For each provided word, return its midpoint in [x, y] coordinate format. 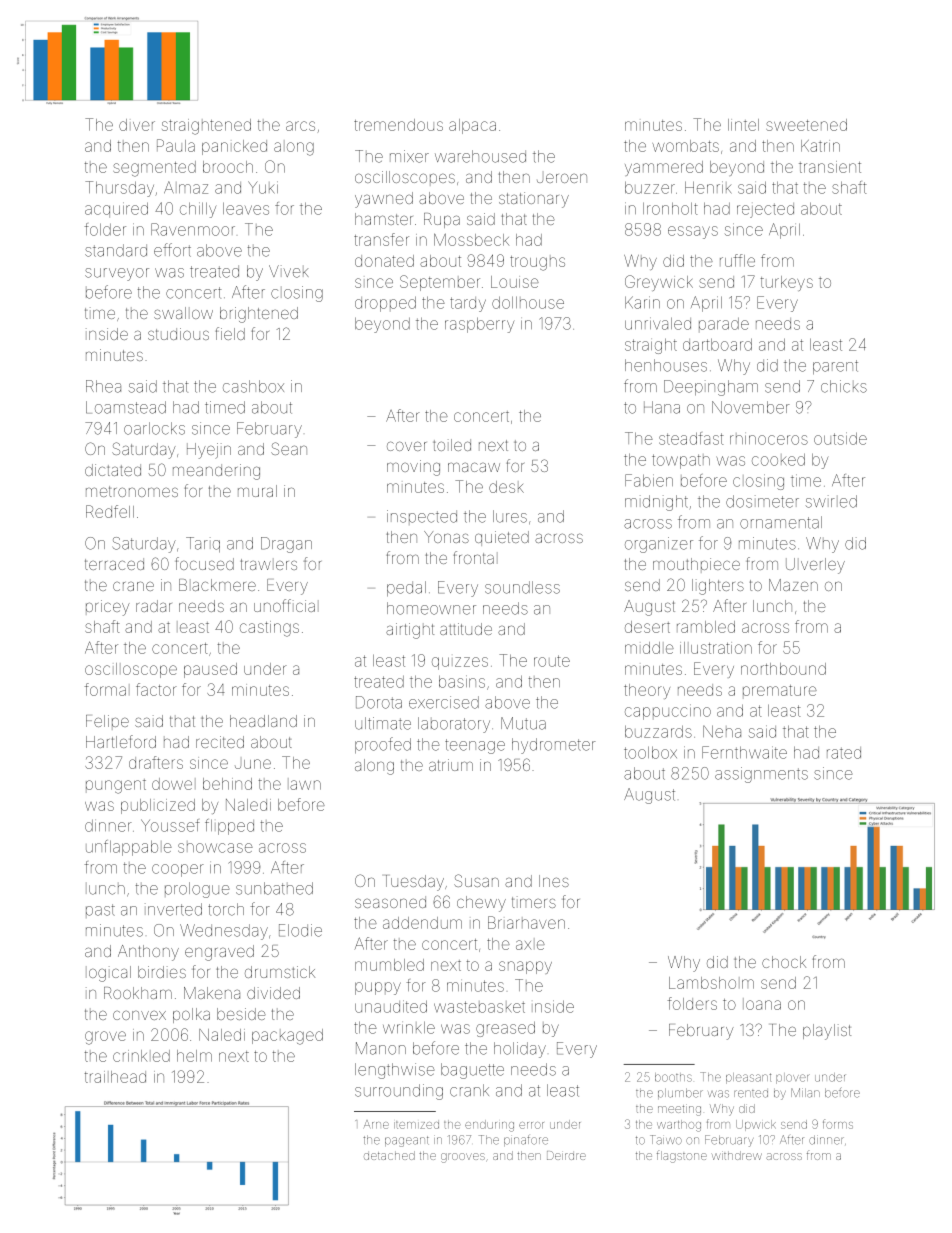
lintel [743, 125]
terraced [114, 564]
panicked [234, 147]
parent [835, 367]
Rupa [442, 220]
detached [389, 1155]
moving [413, 468]
